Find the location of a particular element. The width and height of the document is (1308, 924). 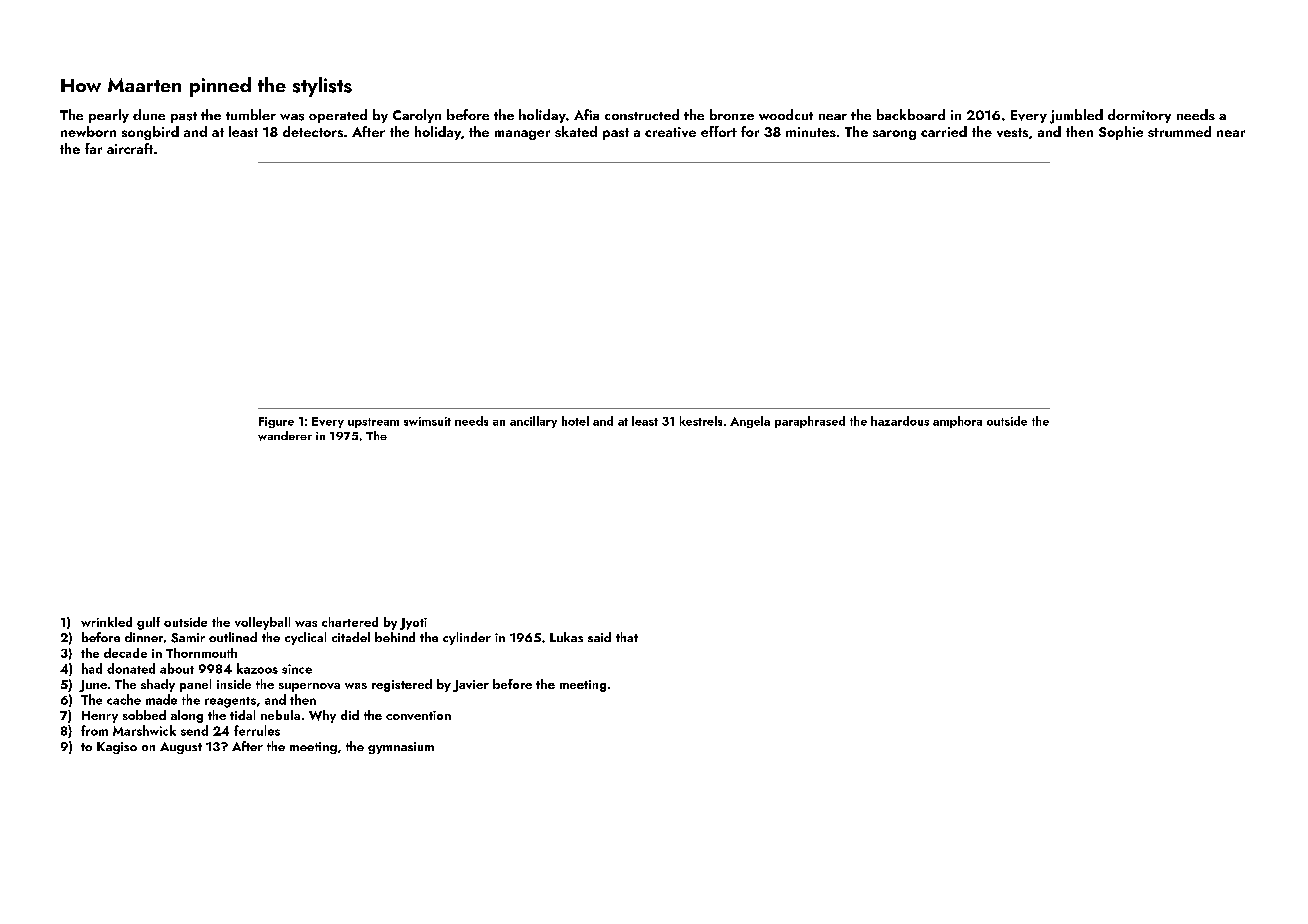

wanderer is located at coordinates (285, 436).
